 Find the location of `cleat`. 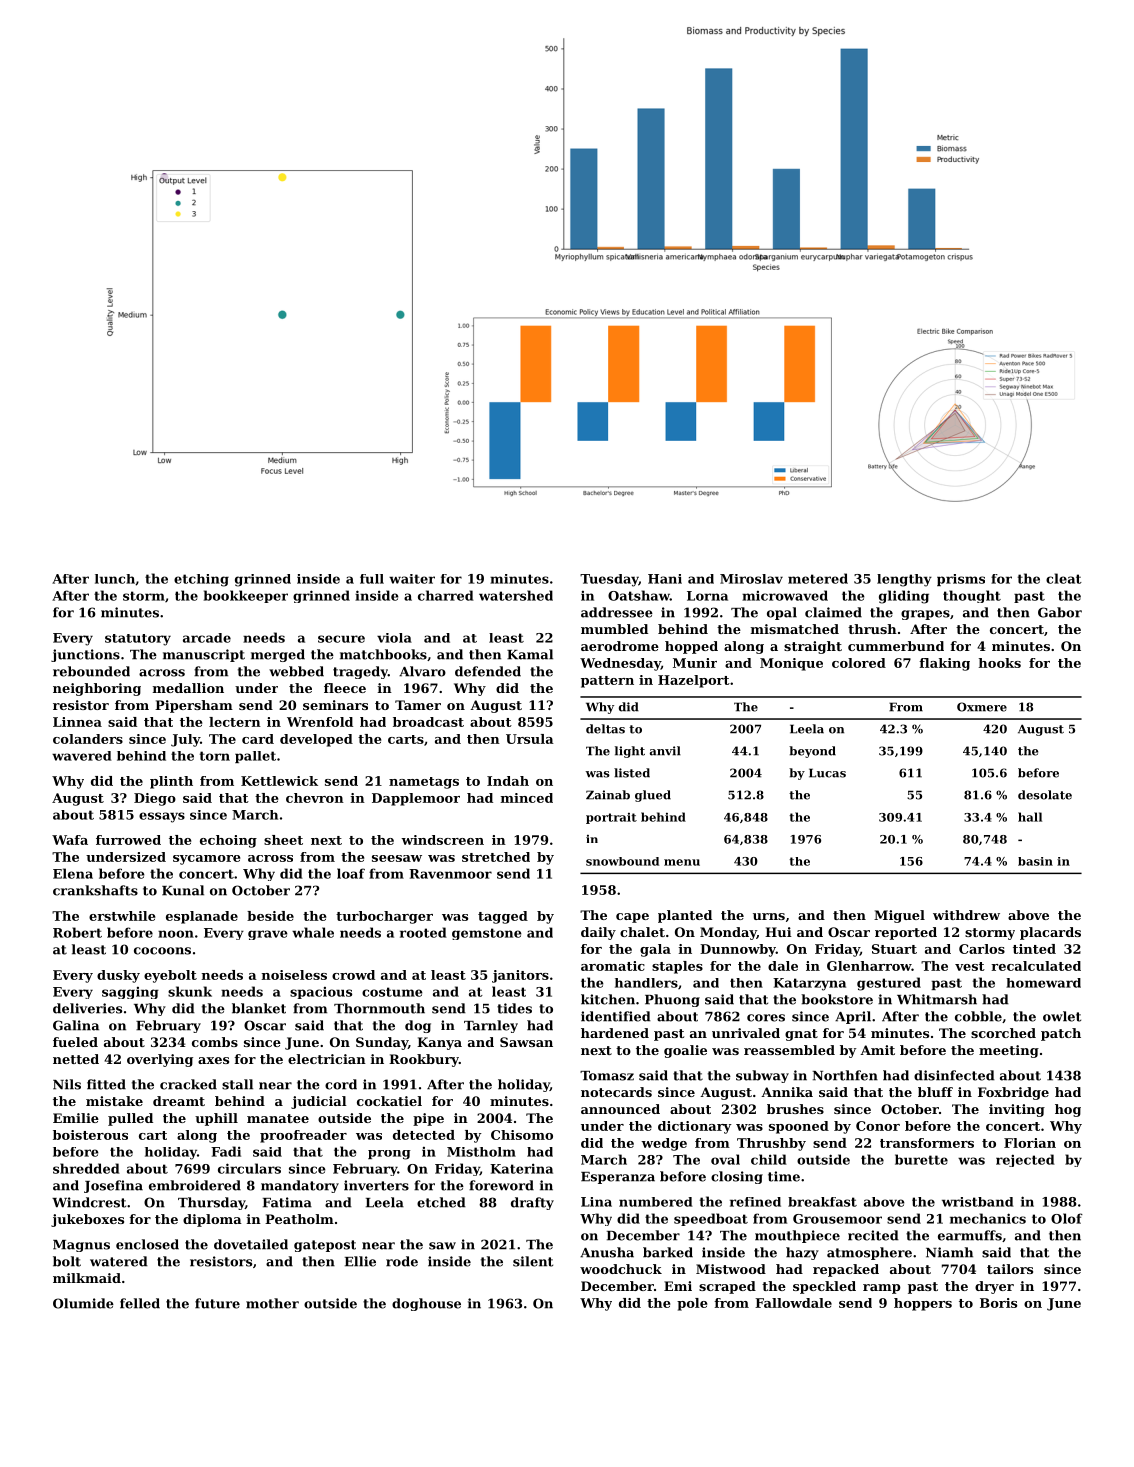

cleat is located at coordinates (1064, 578).
